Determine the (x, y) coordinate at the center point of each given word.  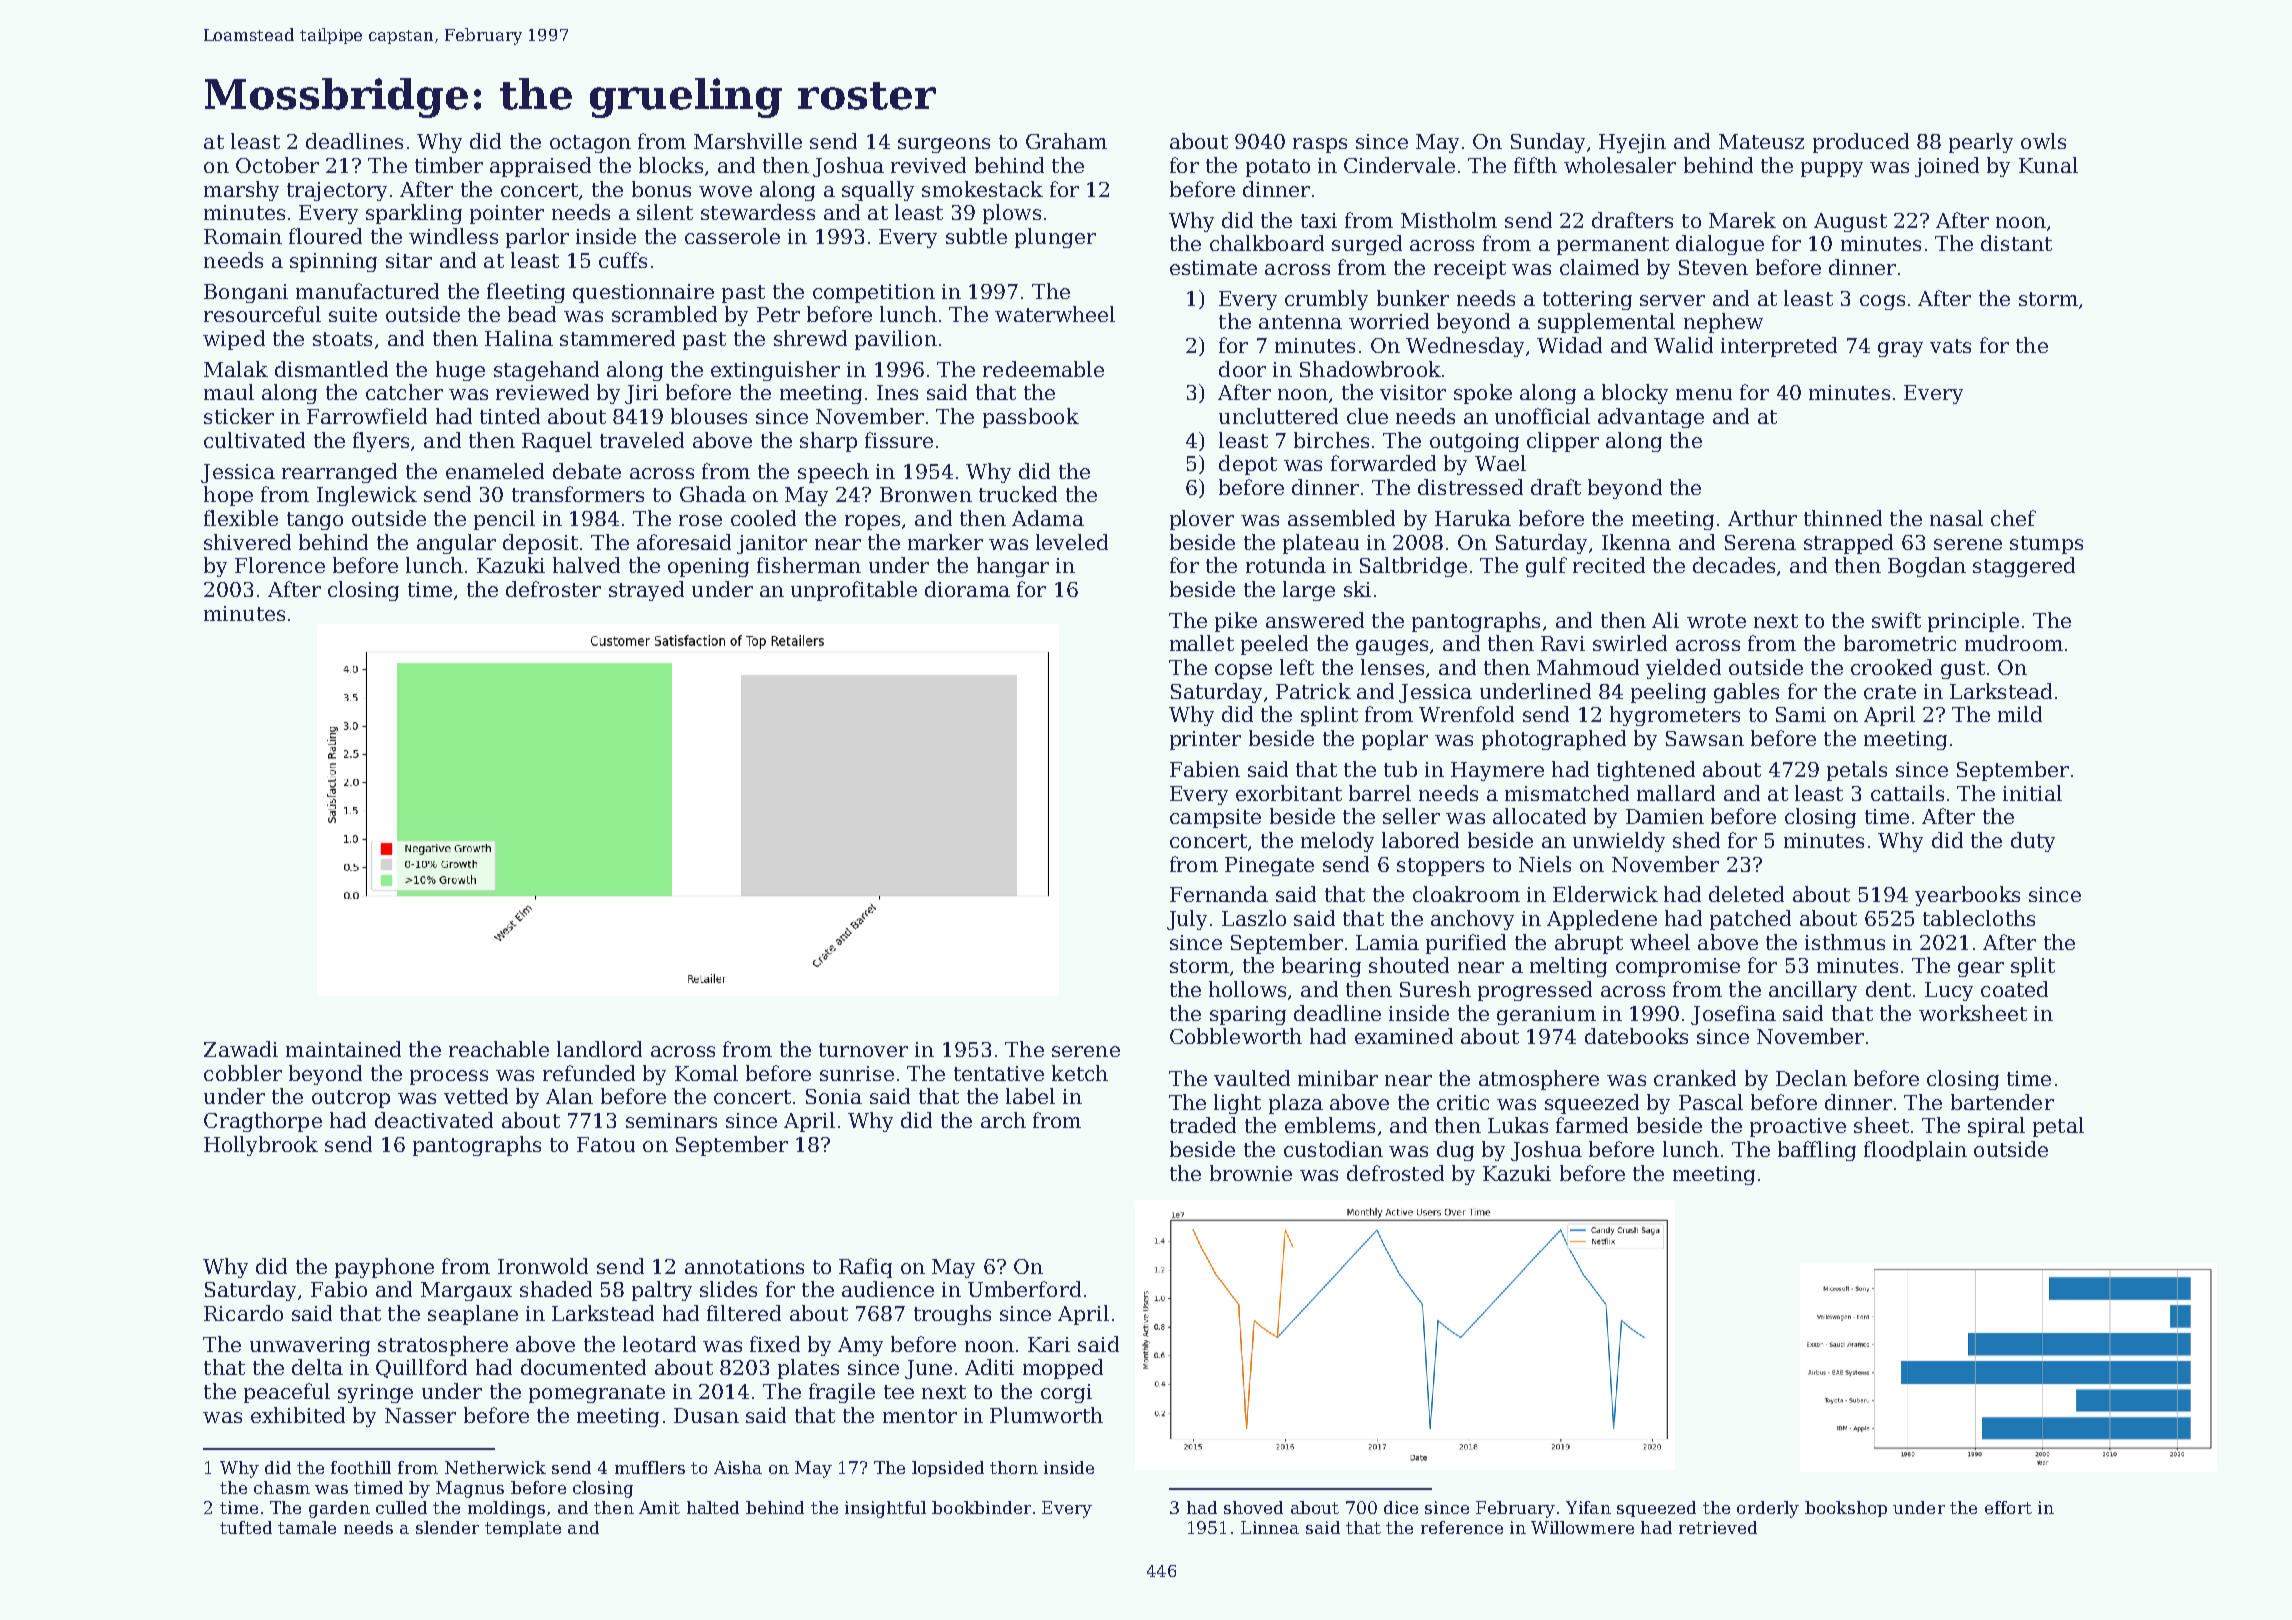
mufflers (650, 1467)
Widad (1569, 345)
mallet (1202, 643)
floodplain (1915, 1151)
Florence (280, 565)
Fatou (606, 1144)
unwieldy (1619, 842)
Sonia (834, 1096)
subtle (976, 236)
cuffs (623, 260)
